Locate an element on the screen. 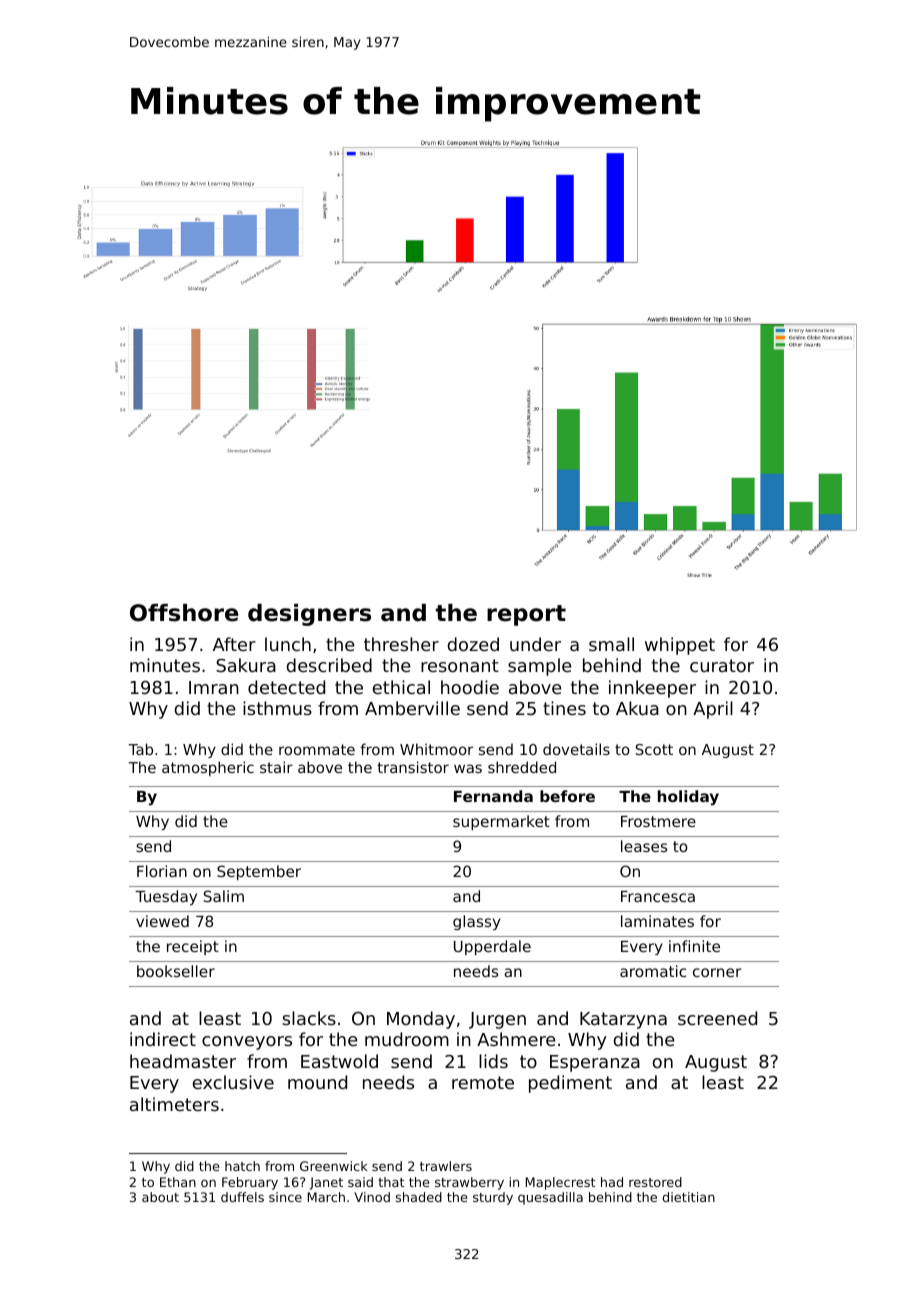 The height and width of the screenshot is (1316, 908). transistor is located at coordinates (413, 767).
